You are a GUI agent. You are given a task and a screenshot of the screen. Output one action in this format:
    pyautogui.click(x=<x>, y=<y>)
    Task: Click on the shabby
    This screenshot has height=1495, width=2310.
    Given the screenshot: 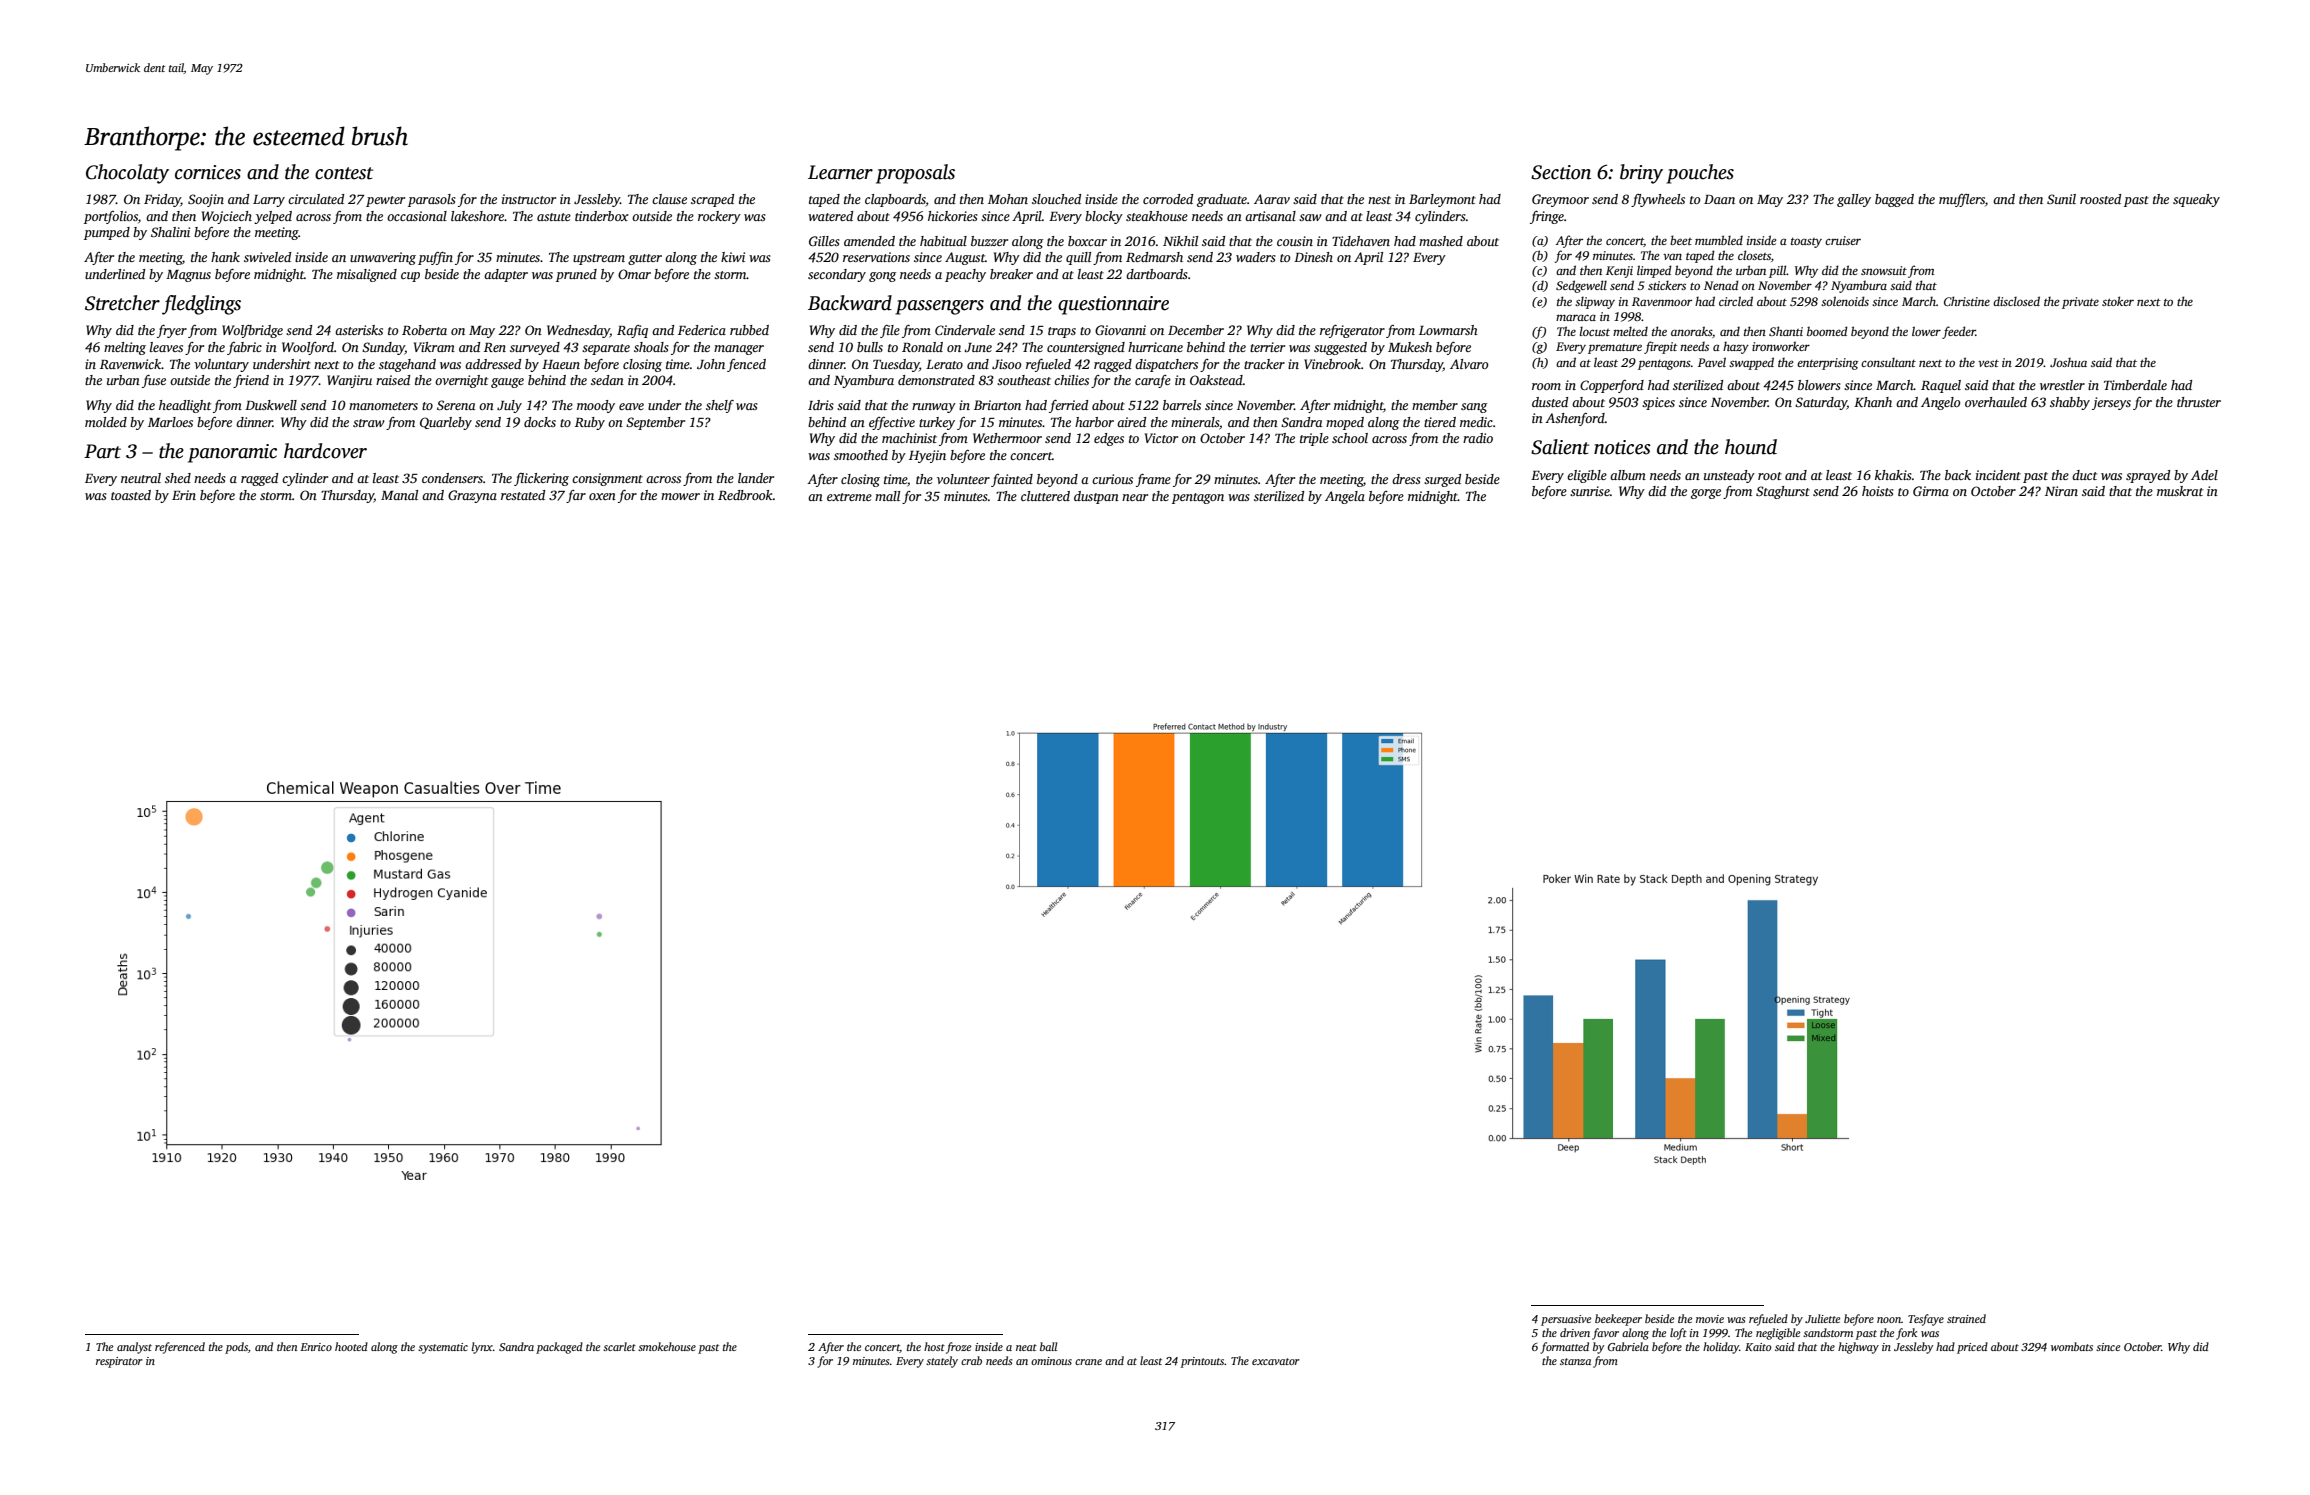 What is the action you would take?
    pyautogui.click(x=2070, y=403)
